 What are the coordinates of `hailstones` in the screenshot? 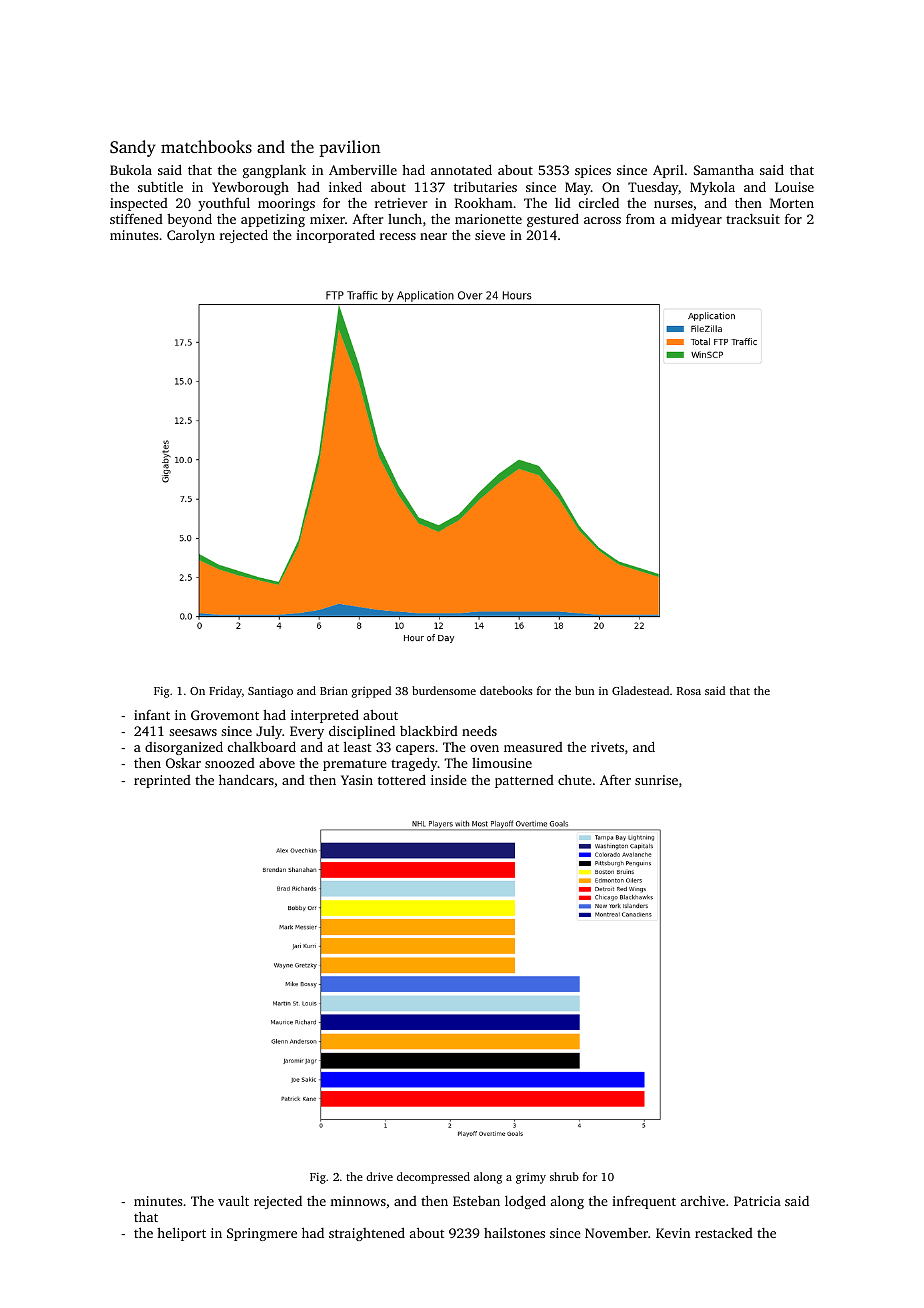 It's located at (514, 1232).
